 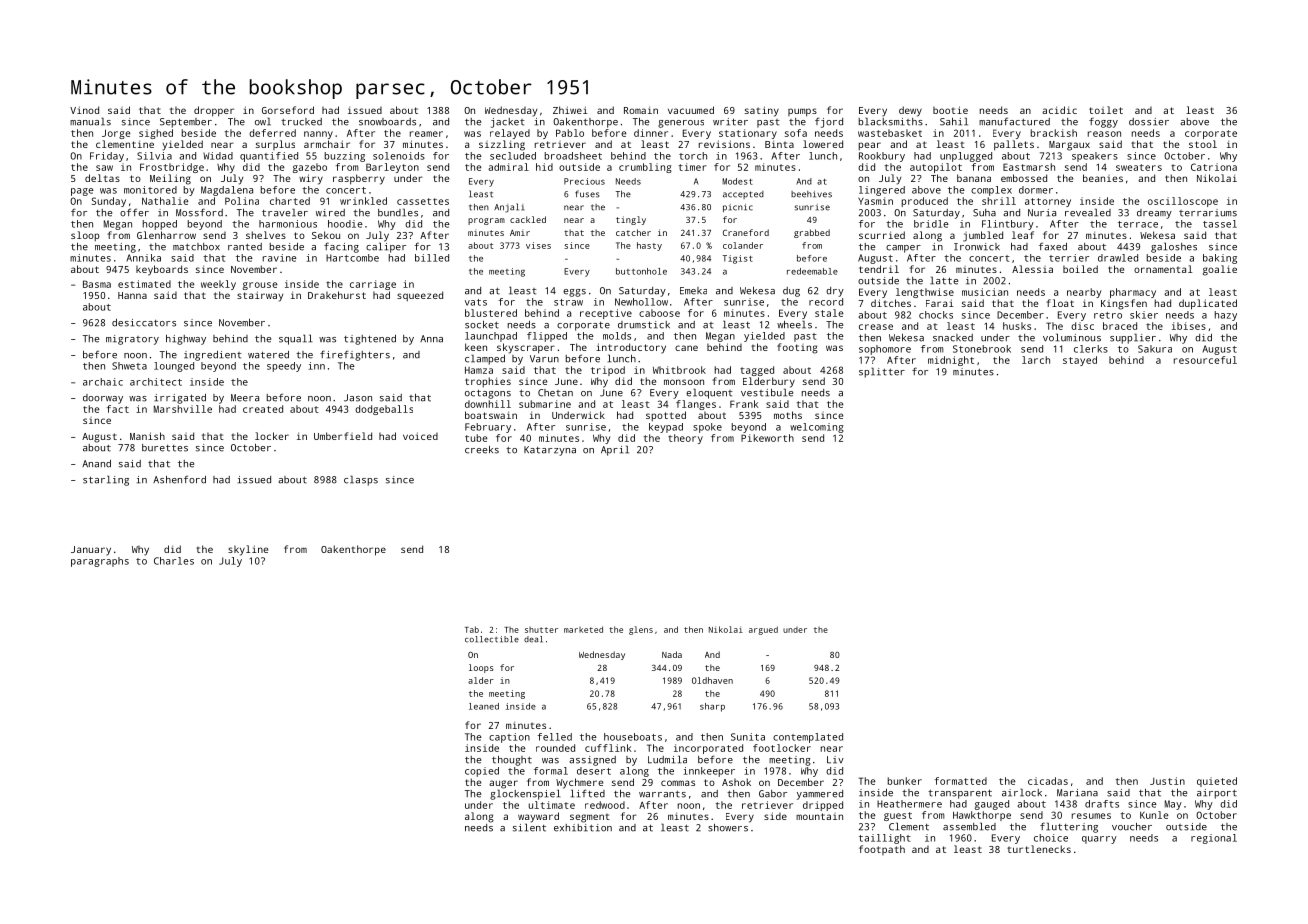 I want to click on Precious, so click(x=584, y=181).
